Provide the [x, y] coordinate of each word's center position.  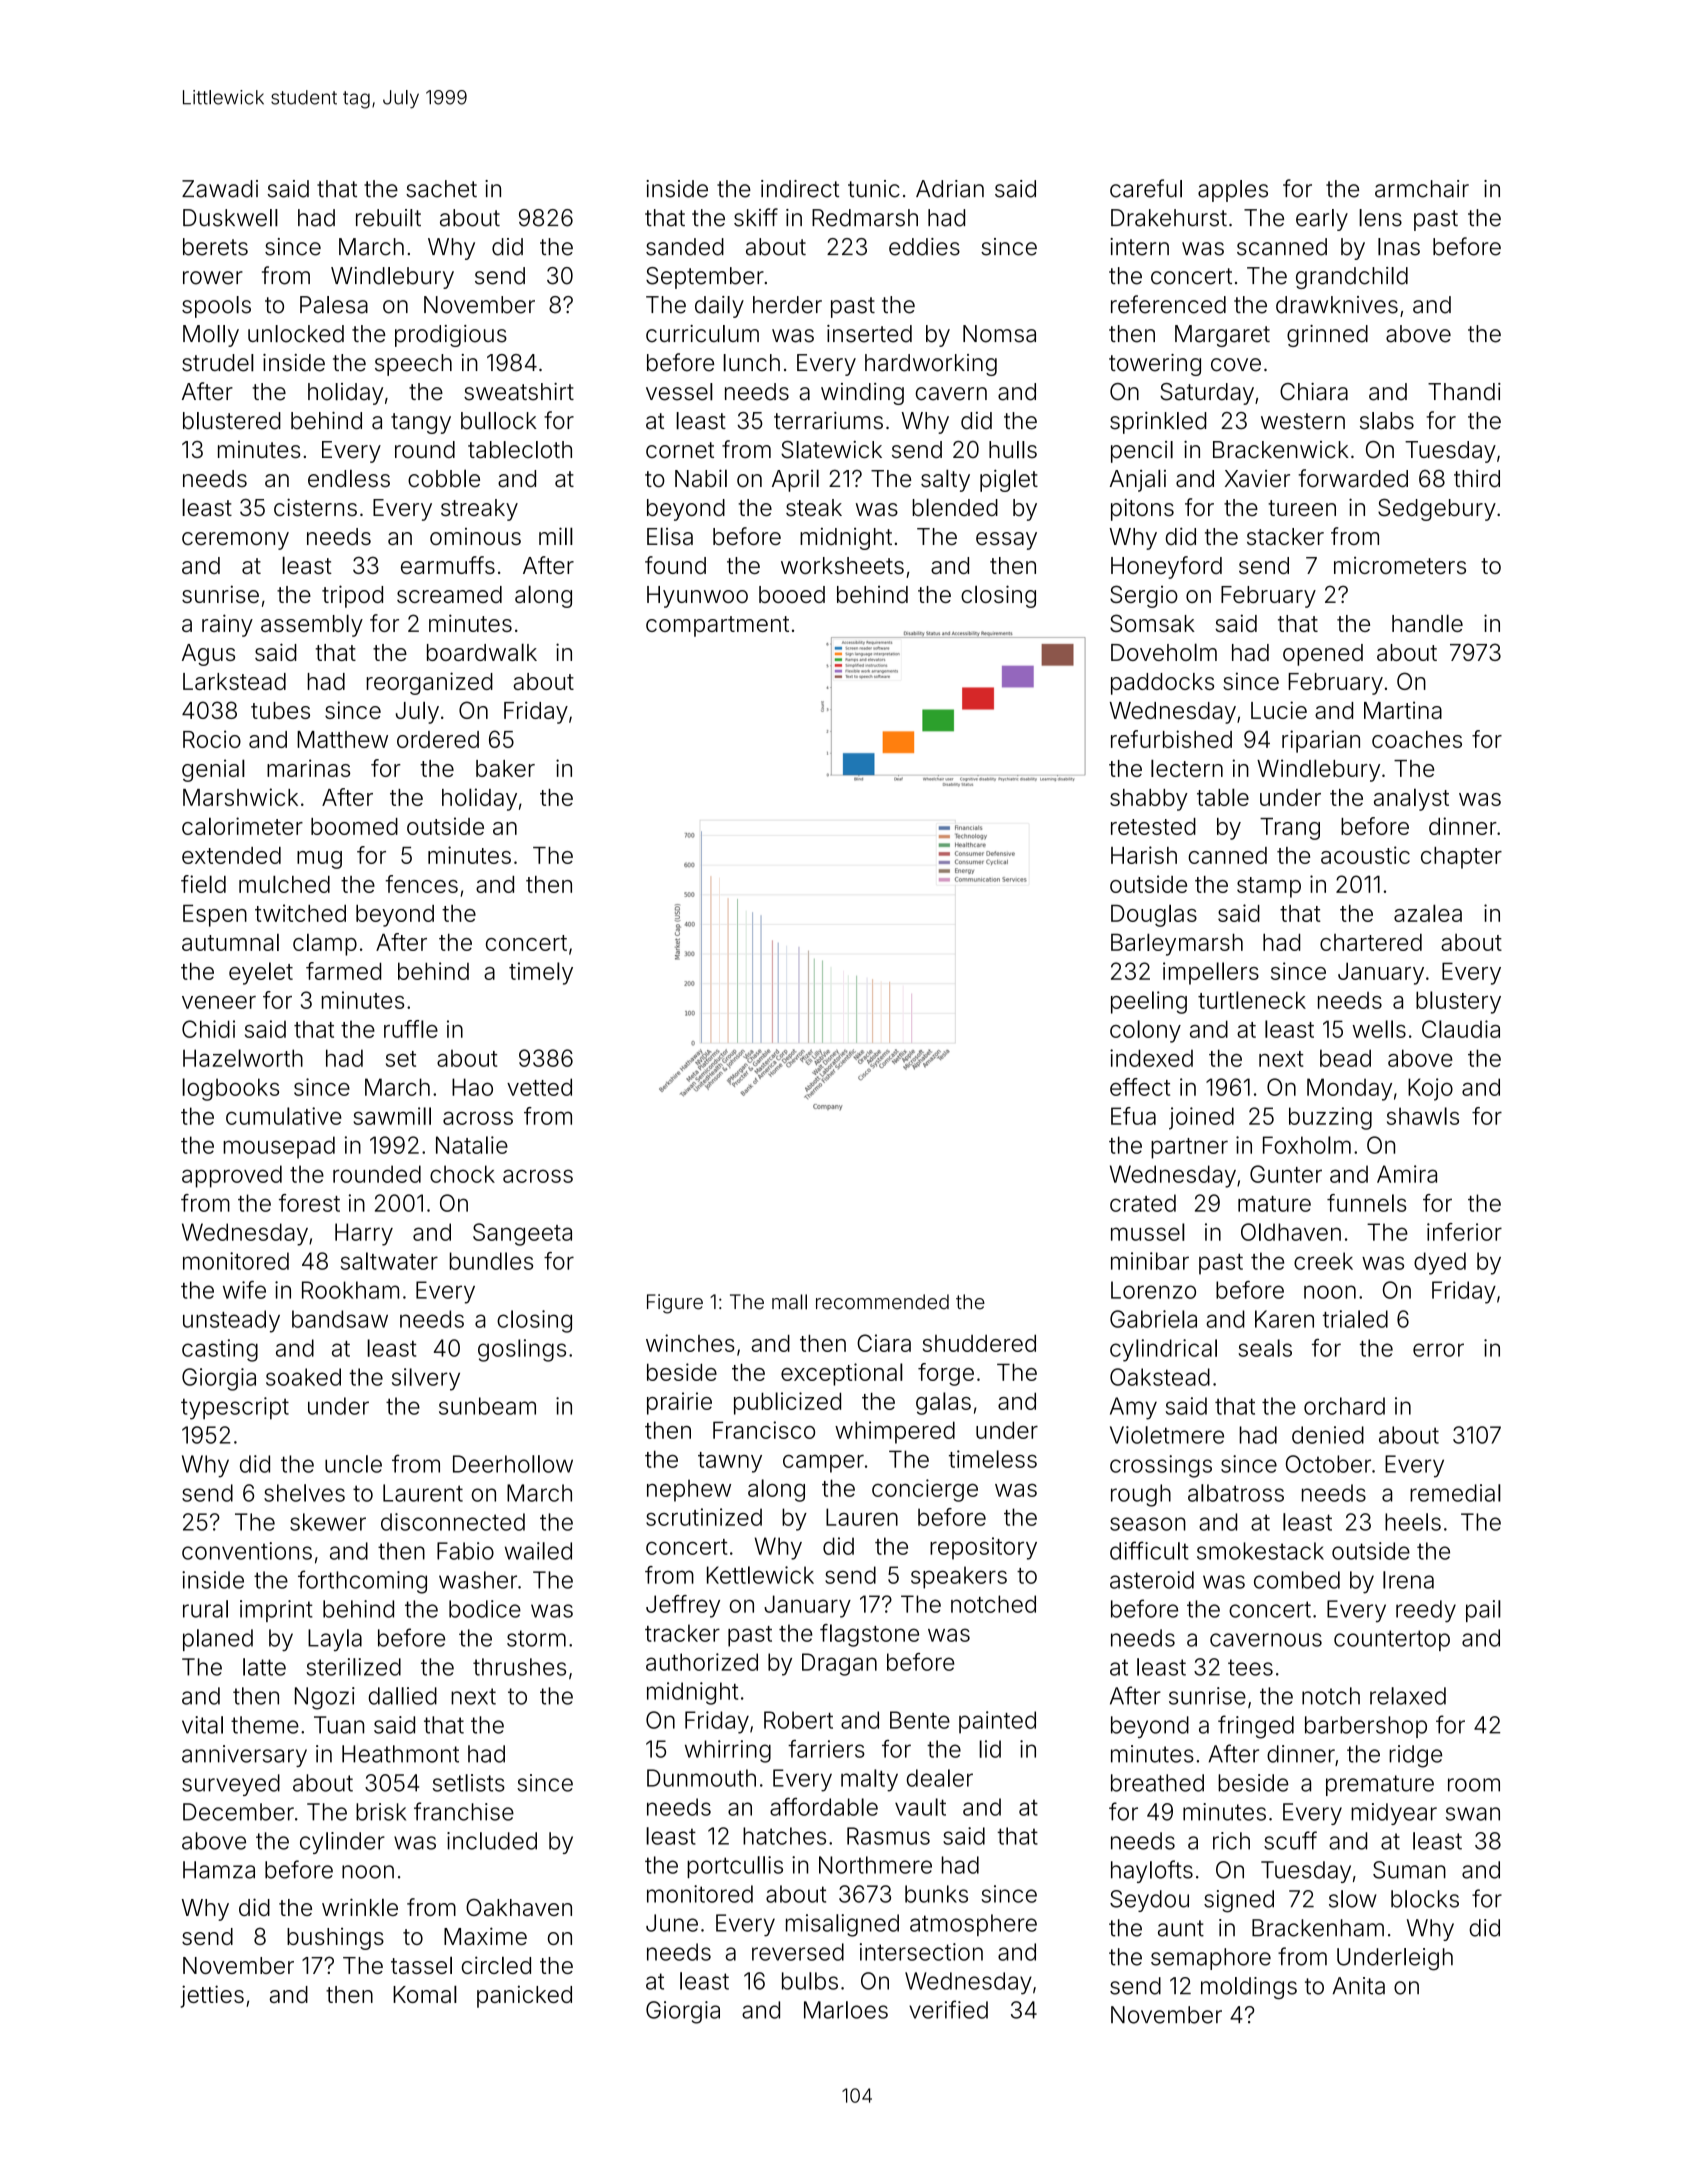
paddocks [1162, 684]
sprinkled [1158, 423]
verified [948, 2009]
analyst [1411, 799]
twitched [300, 913]
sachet [441, 189]
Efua [1133, 1116]
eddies [924, 247]
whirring [728, 1751]
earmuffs [448, 565]
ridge [1415, 1756]
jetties [212, 1996]
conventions [247, 1551]
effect [1140, 1087]
